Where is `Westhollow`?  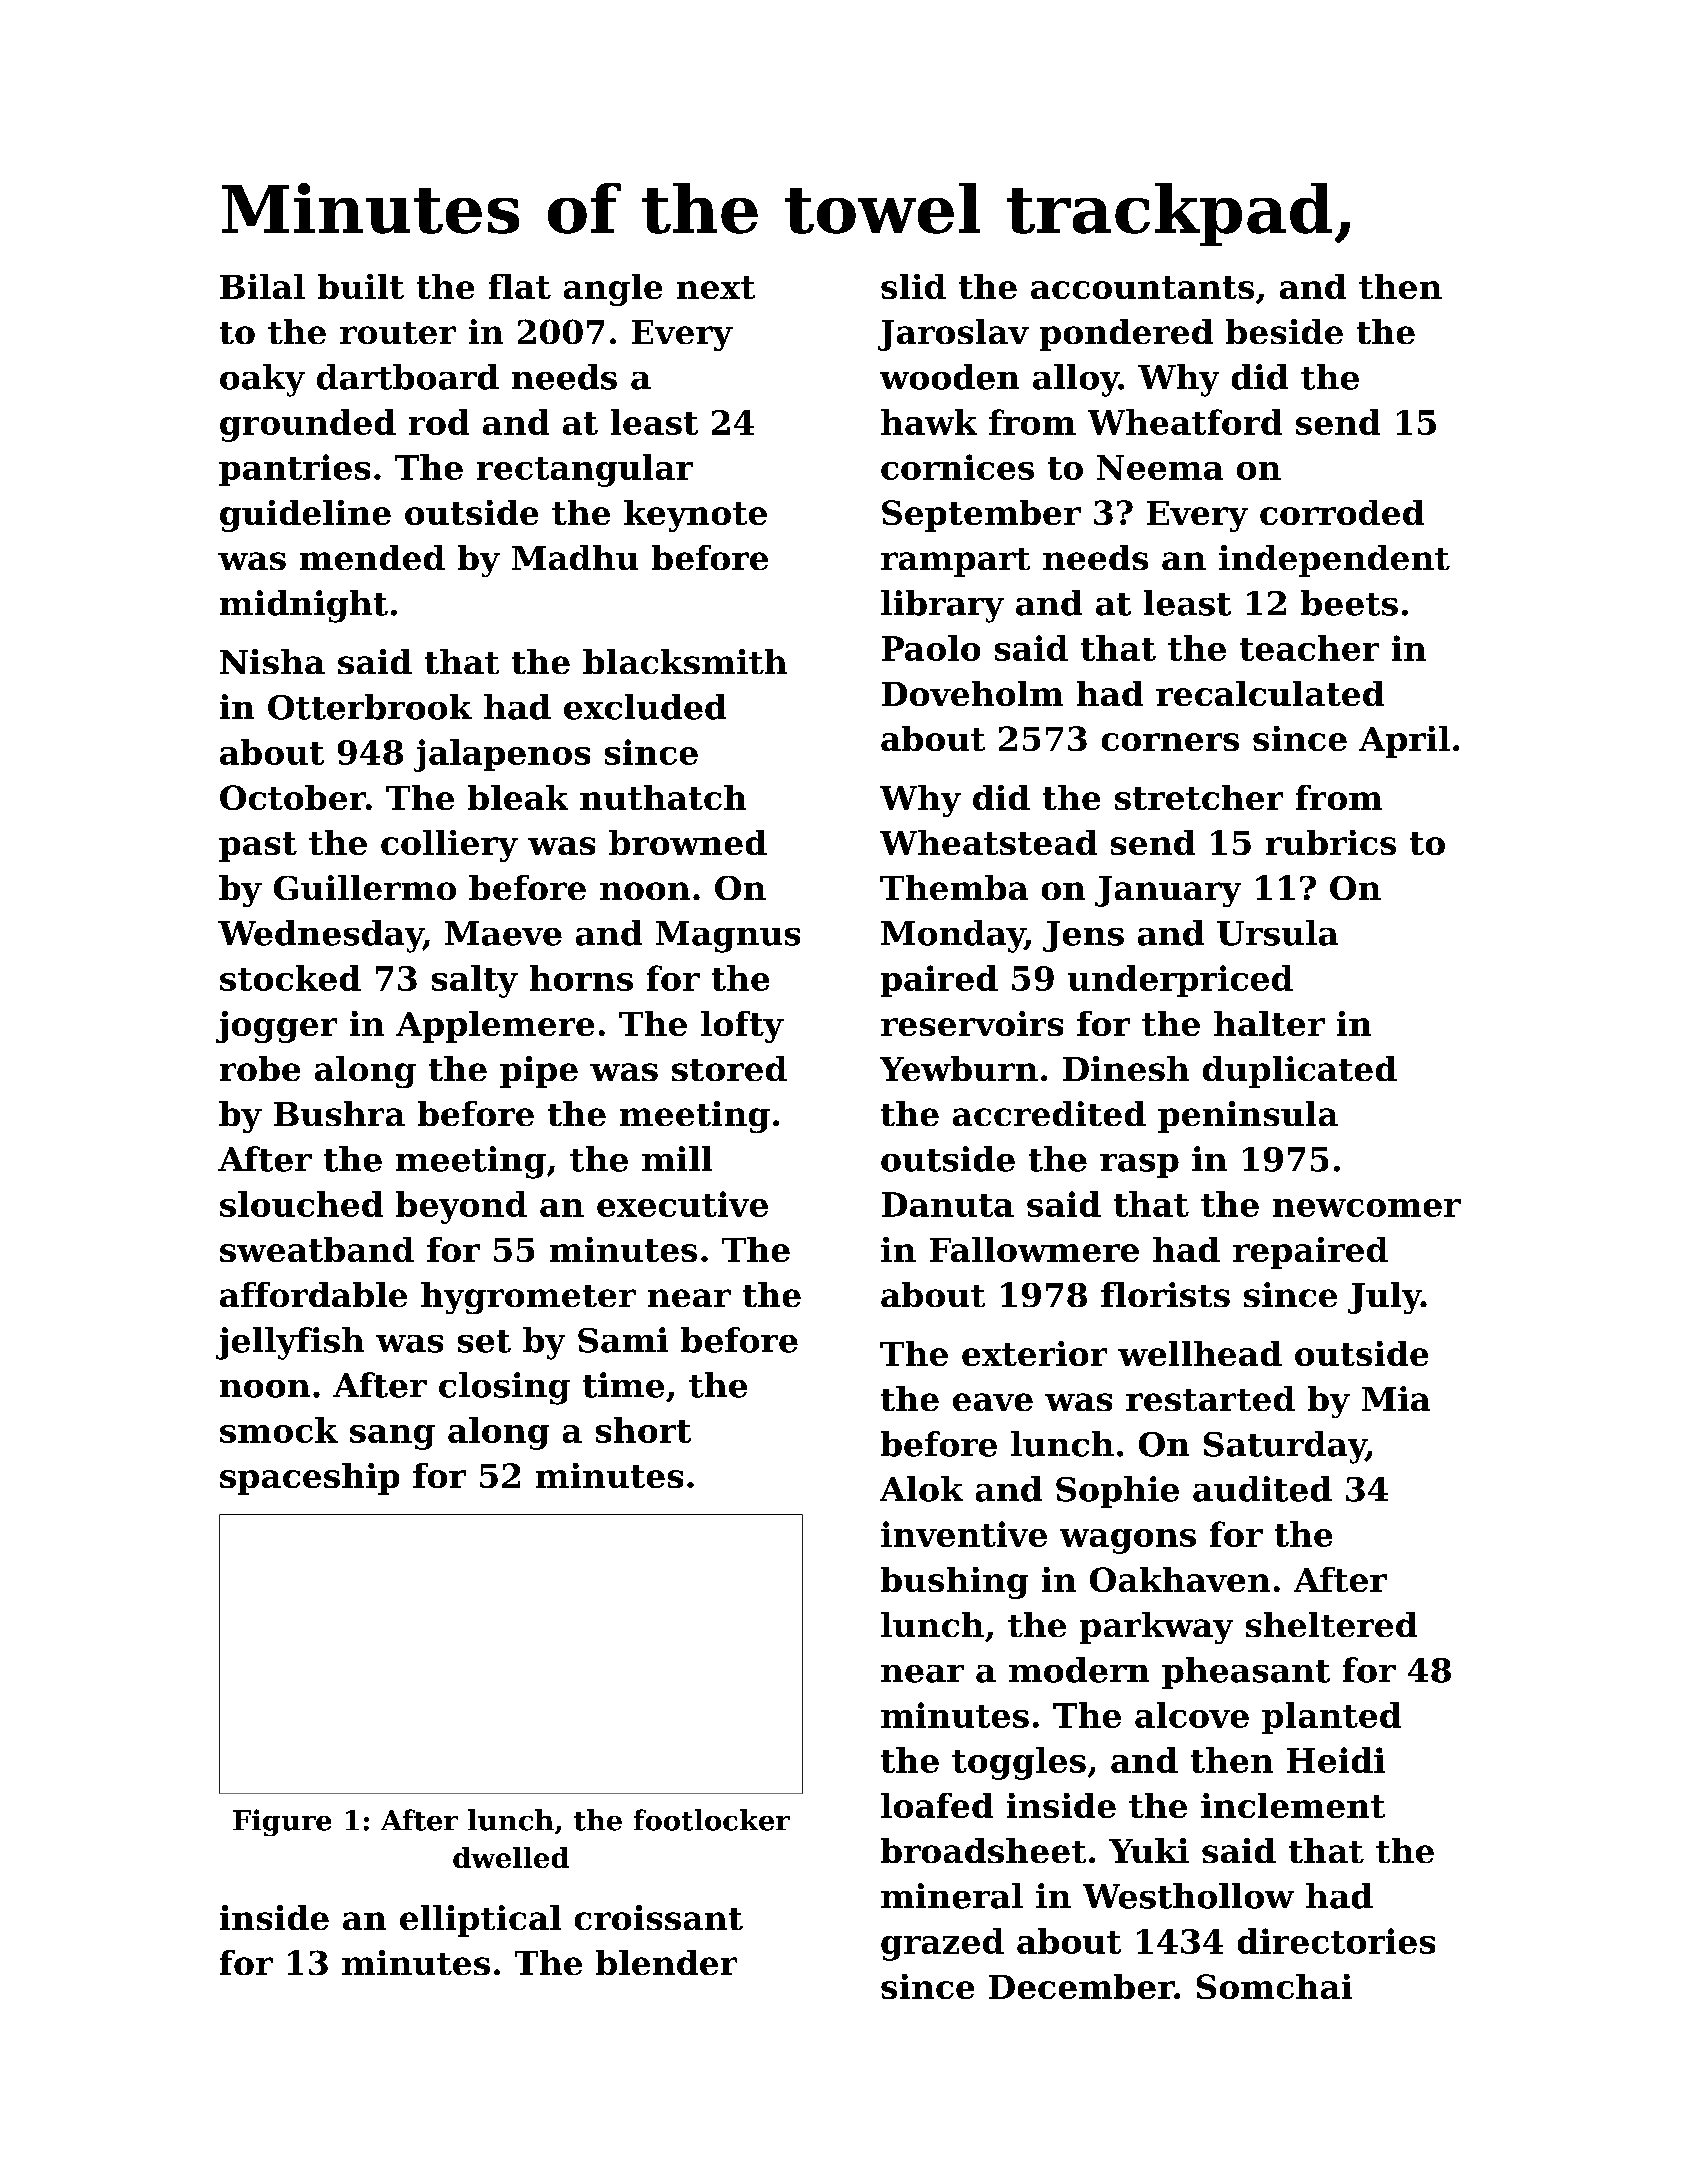 Westhollow is located at coordinates (1188, 1896).
